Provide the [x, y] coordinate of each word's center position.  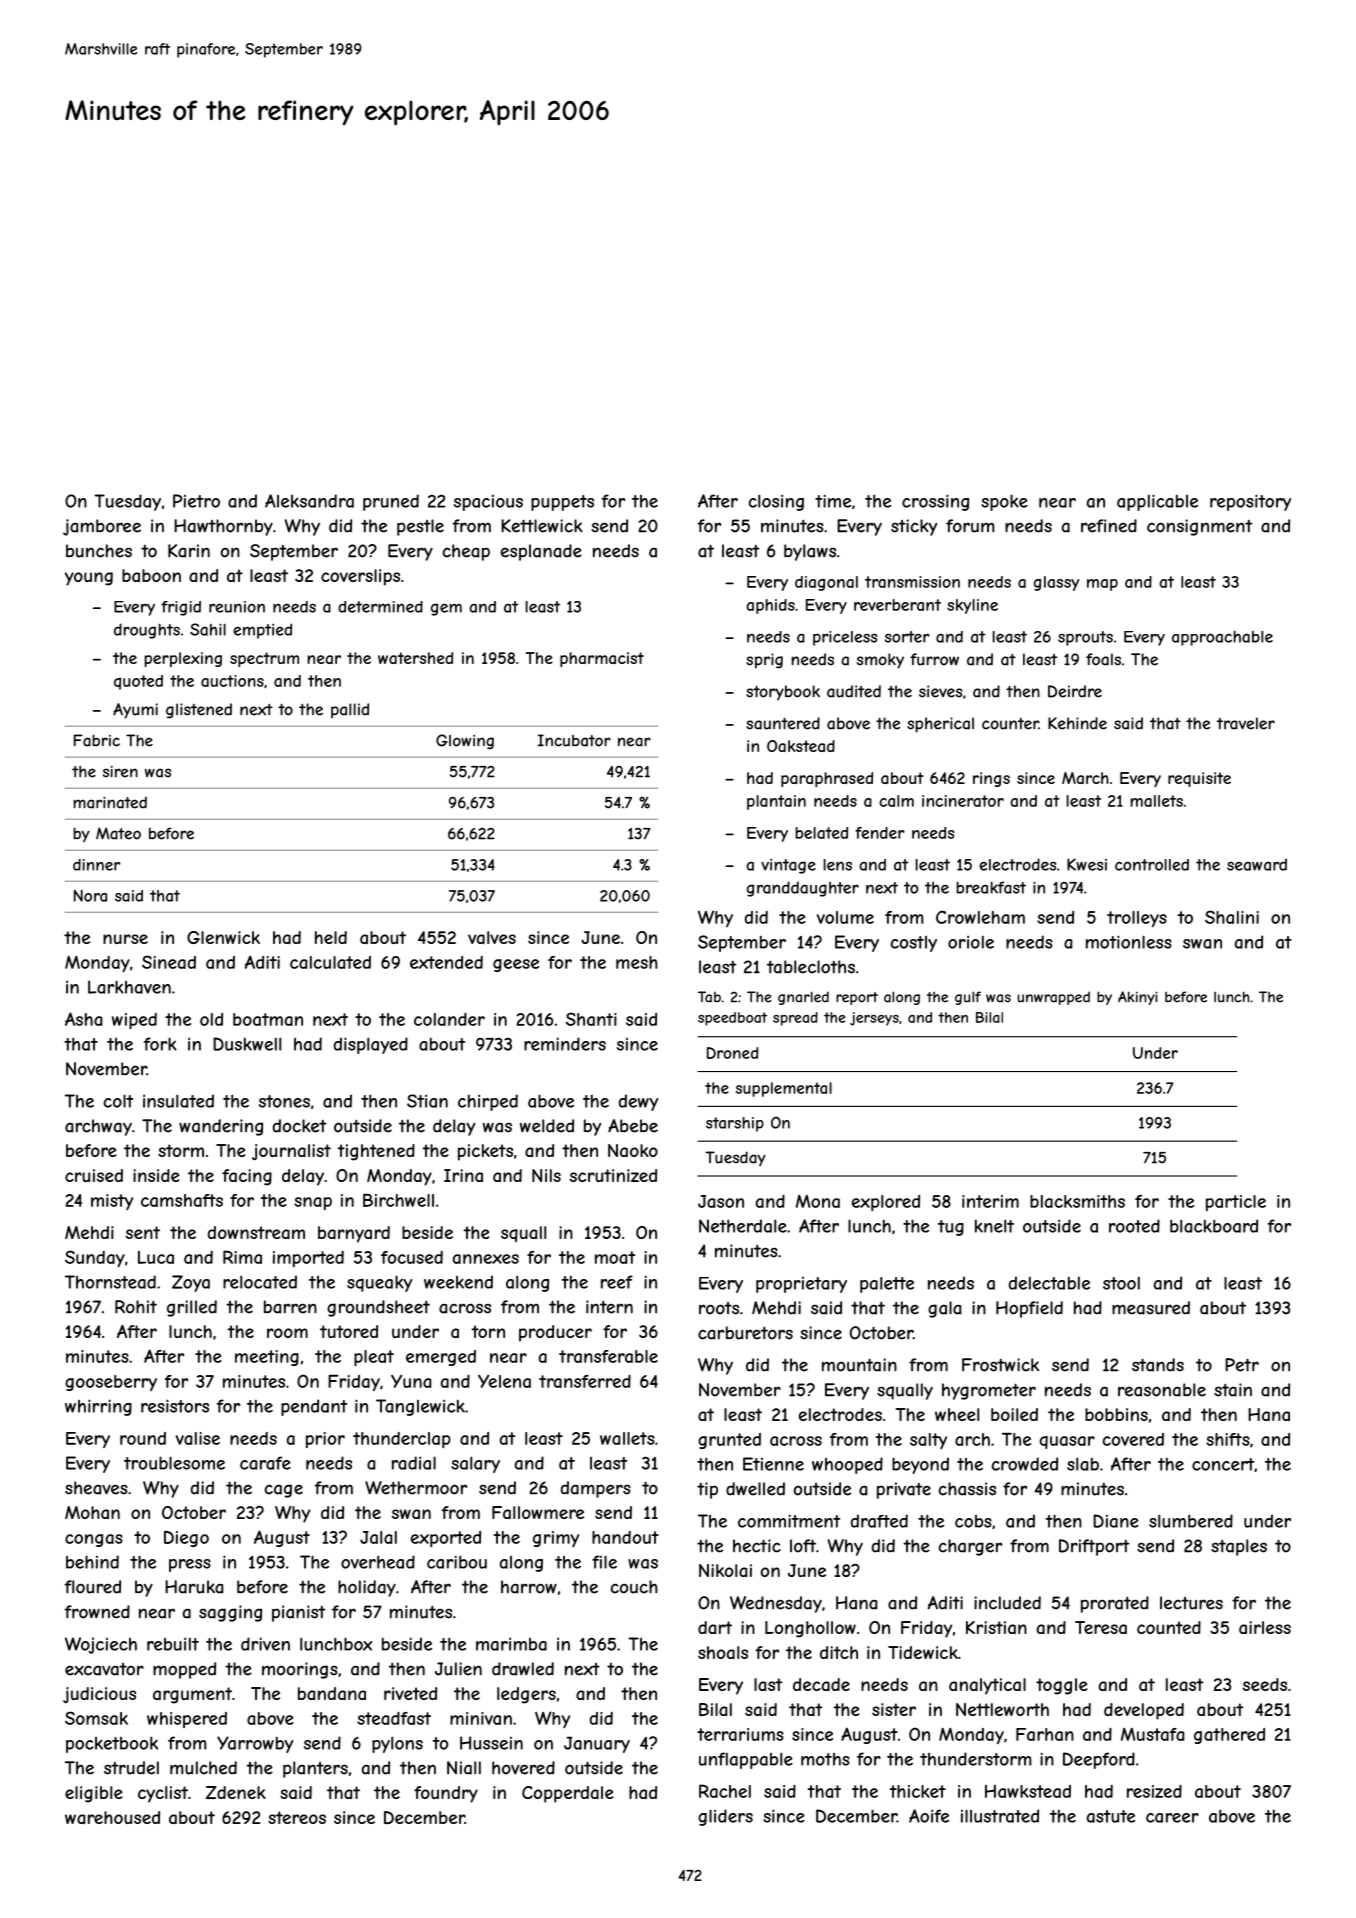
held [331, 937]
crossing [935, 502]
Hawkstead [1028, 1791]
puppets [562, 503]
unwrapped [1053, 998]
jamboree [102, 527]
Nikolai [725, 1570]
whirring [98, 1407]
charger [970, 1547]
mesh [637, 962]
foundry [446, 1794]
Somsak [96, 1718]
